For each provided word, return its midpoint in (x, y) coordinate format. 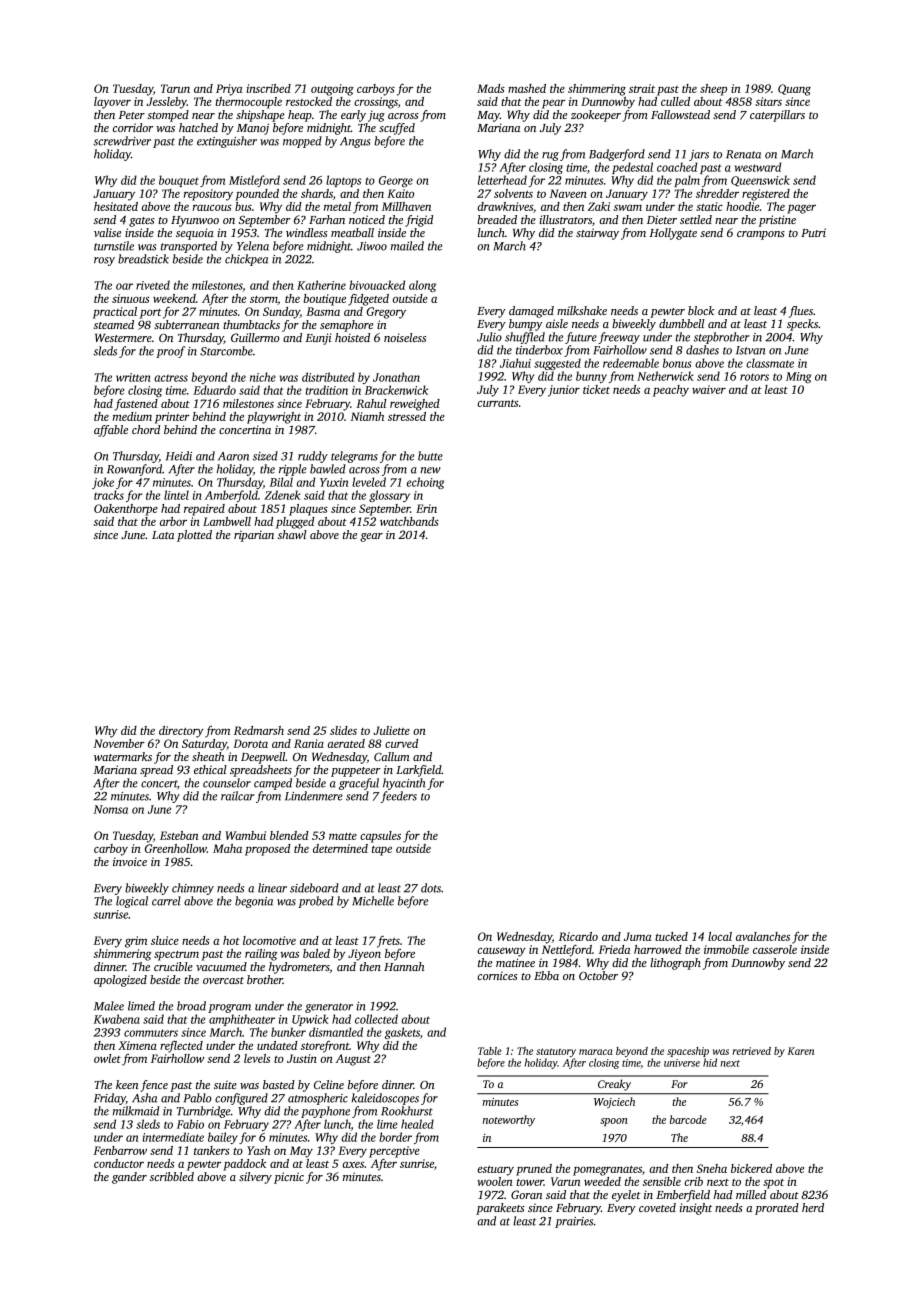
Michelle (373, 901)
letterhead (502, 180)
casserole (775, 949)
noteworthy (509, 1121)
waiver (709, 389)
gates (141, 222)
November (119, 743)
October (598, 975)
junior (564, 391)
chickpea (246, 260)
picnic (289, 1178)
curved (401, 743)
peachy (671, 391)
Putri (813, 232)
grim (136, 942)
